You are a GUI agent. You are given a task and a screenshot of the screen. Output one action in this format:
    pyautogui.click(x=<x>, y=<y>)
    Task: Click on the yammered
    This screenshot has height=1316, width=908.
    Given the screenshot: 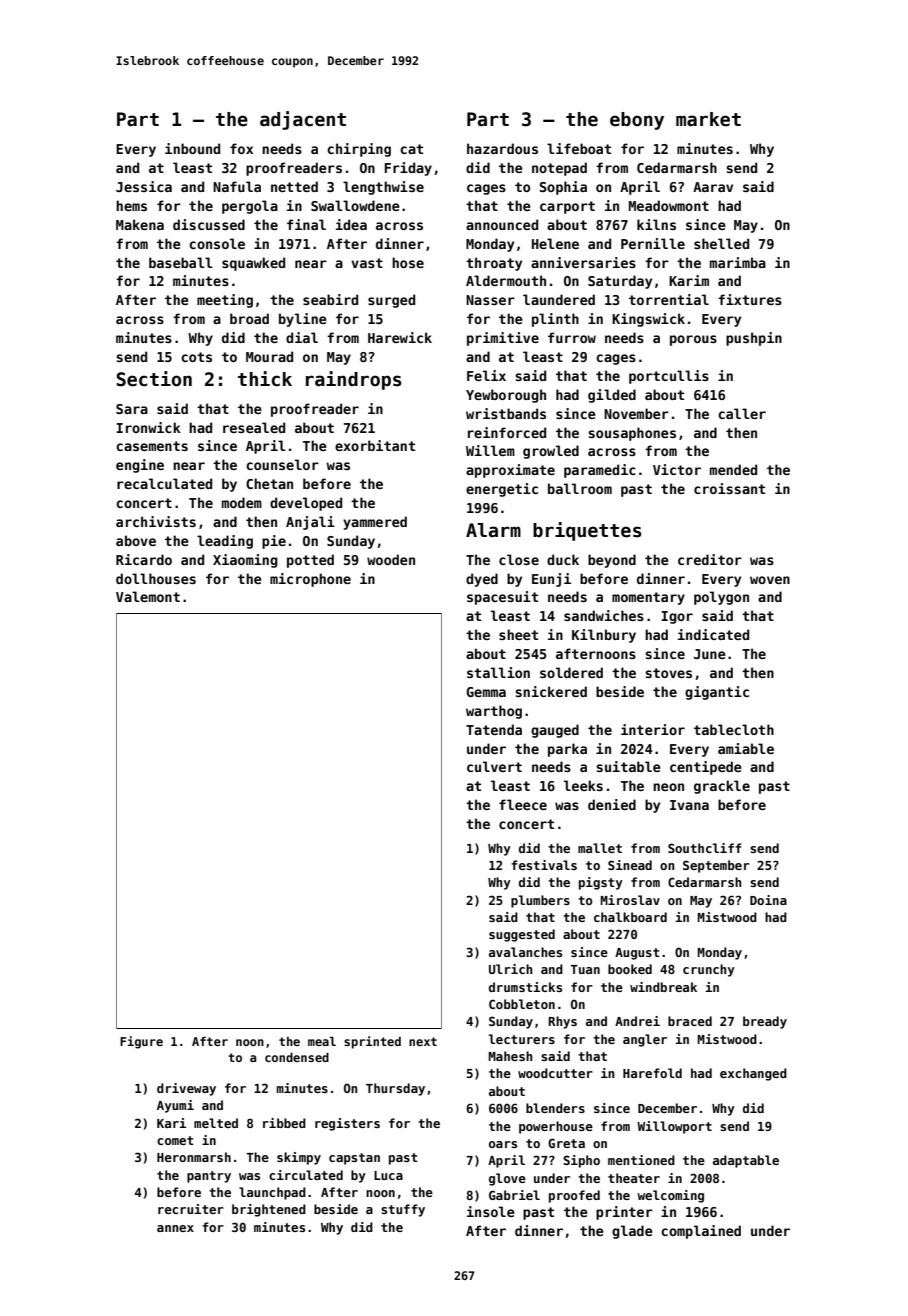 What is the action you would take?
    pyautogui.click(x=375, y=523)
